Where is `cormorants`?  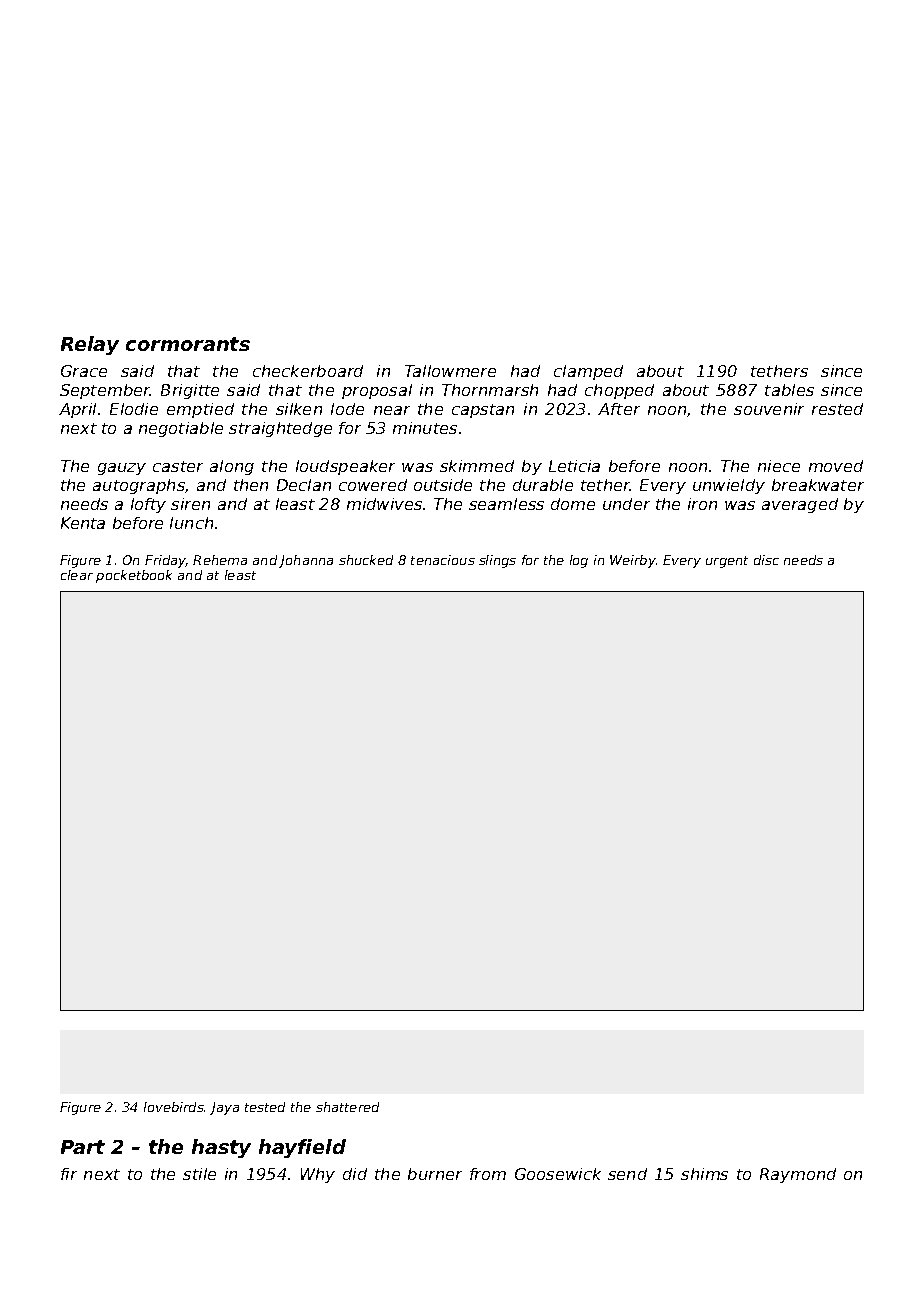 cormorants is located at coordinates (188, 344).
